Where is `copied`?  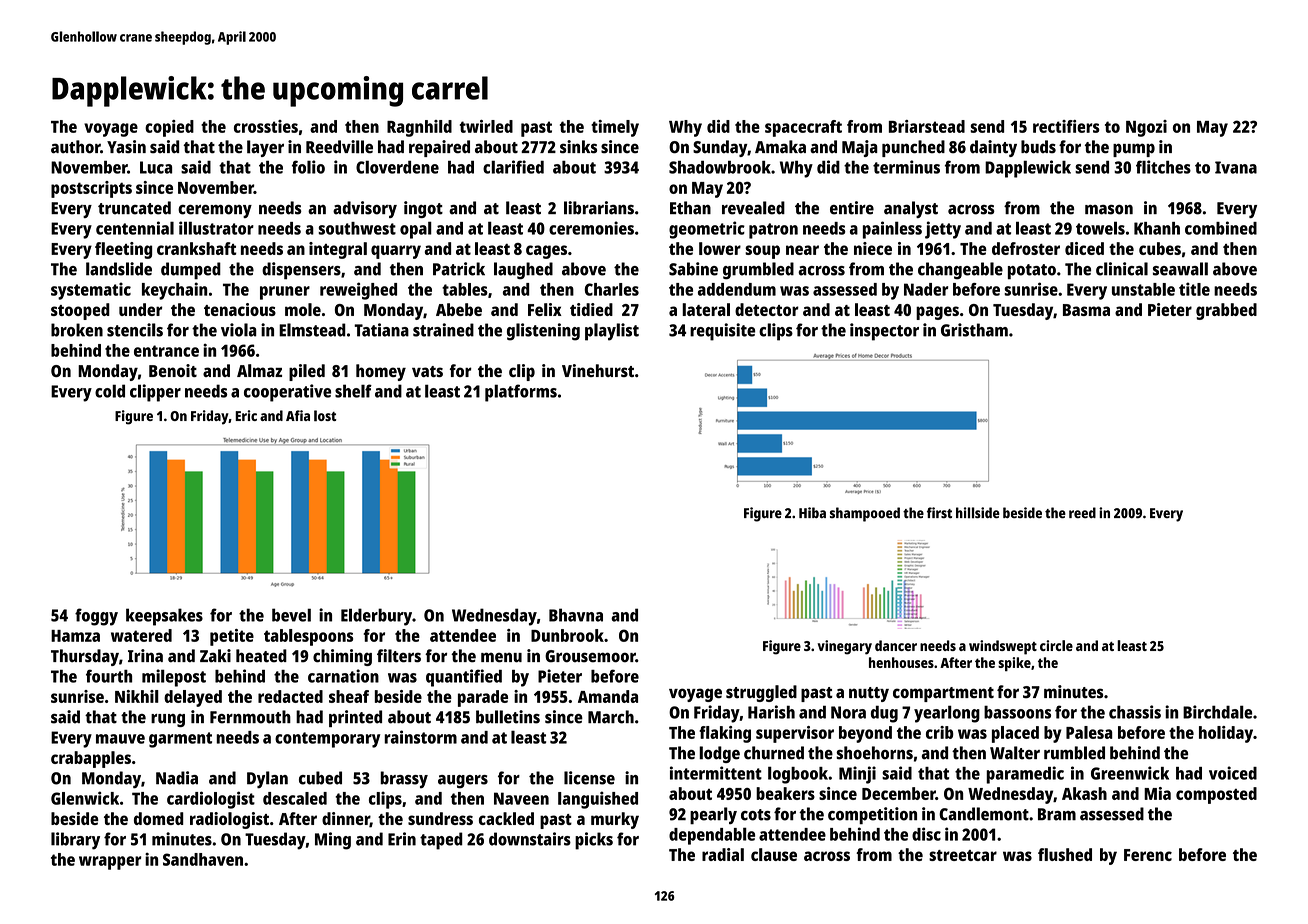
copied is located at coordinates (169, 128).
